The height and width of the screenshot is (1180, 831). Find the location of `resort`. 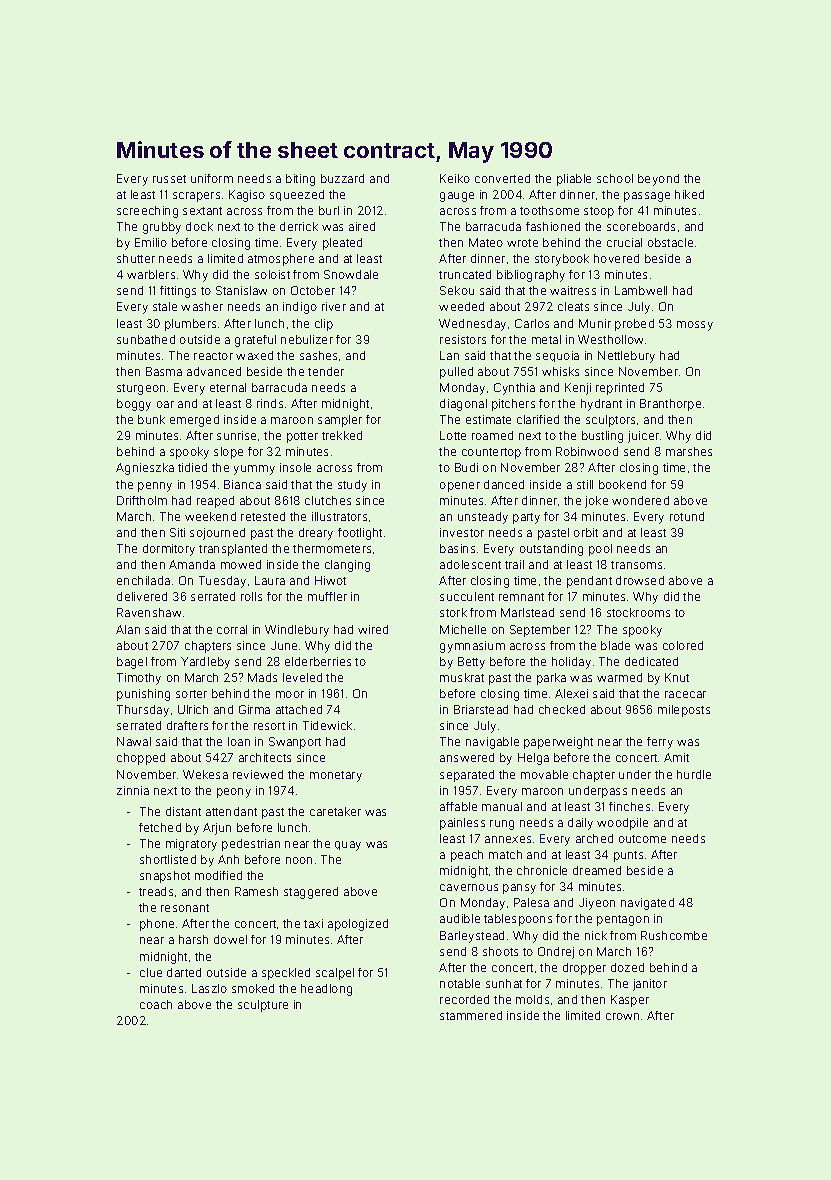

resort is located at coordinates (269, 726).
